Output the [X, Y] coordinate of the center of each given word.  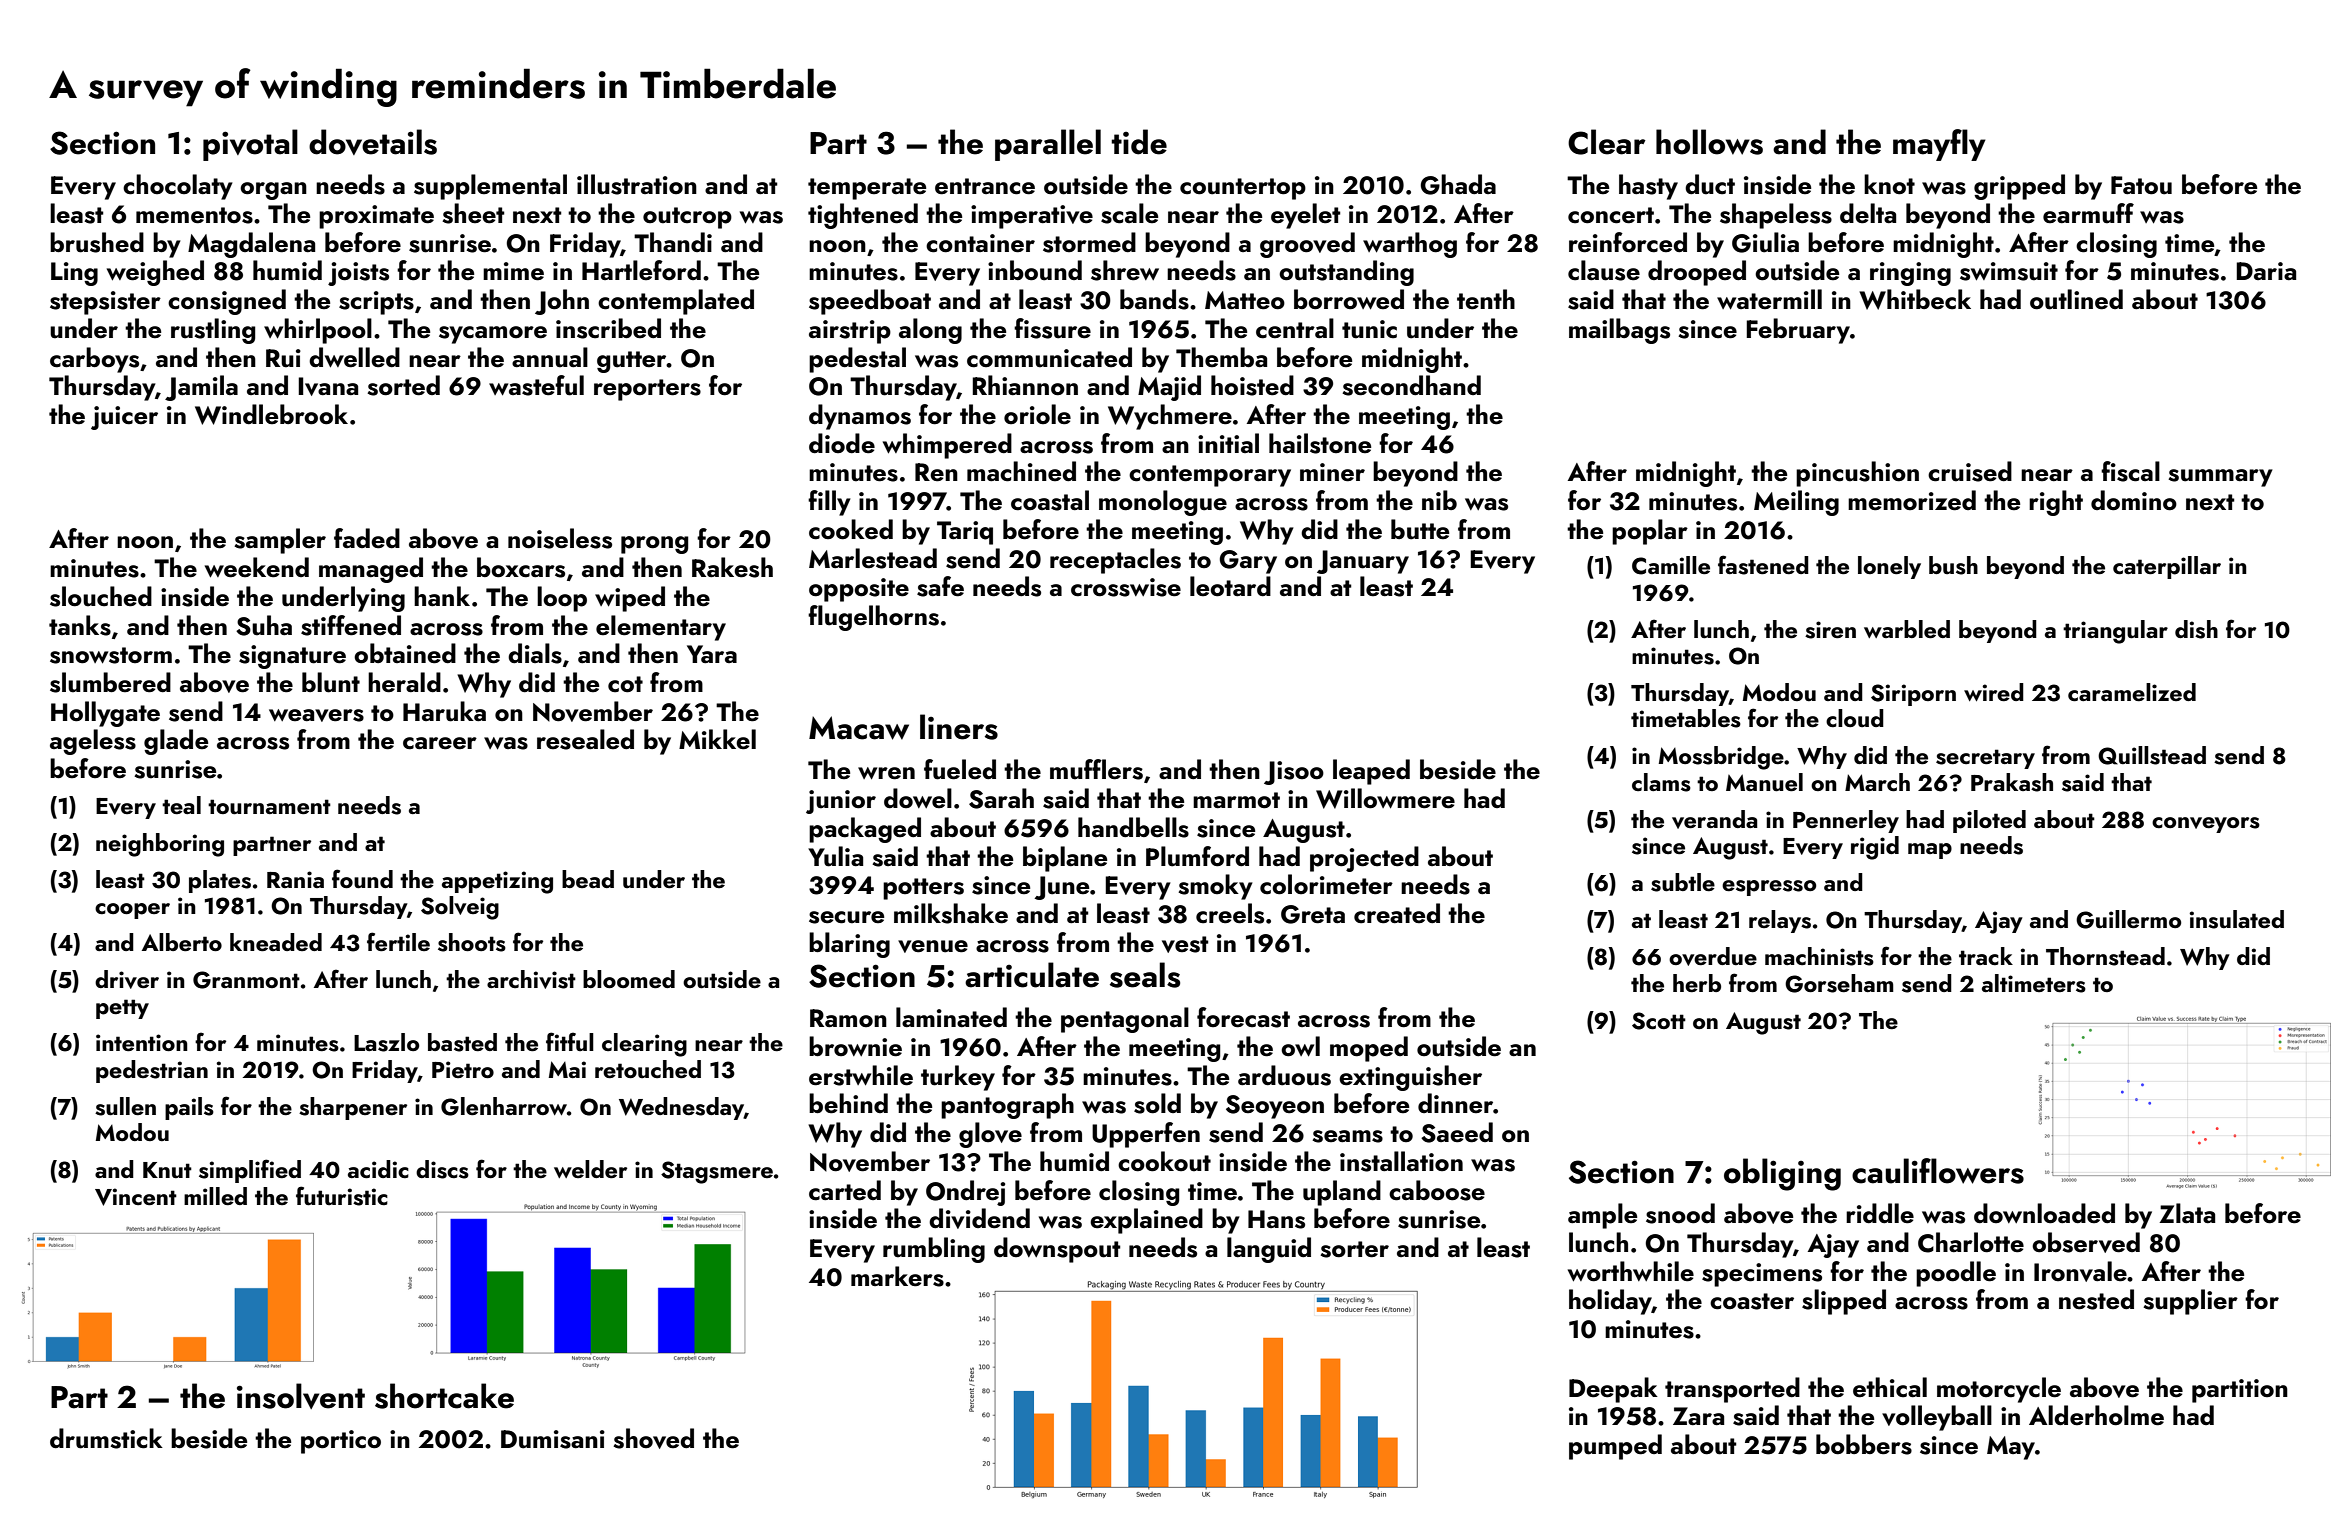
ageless [93, 742]
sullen [125, 1106]
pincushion [1857, 474]
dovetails [373, 142]
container [980, 243]
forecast [1243, 1017]
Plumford [1197, 856]
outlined [2076, 299]
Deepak [1613, 1390]
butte [1420, 529]
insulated [2236, 919]
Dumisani [553, 1439]
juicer [124, 418]
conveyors [2206, 825]
